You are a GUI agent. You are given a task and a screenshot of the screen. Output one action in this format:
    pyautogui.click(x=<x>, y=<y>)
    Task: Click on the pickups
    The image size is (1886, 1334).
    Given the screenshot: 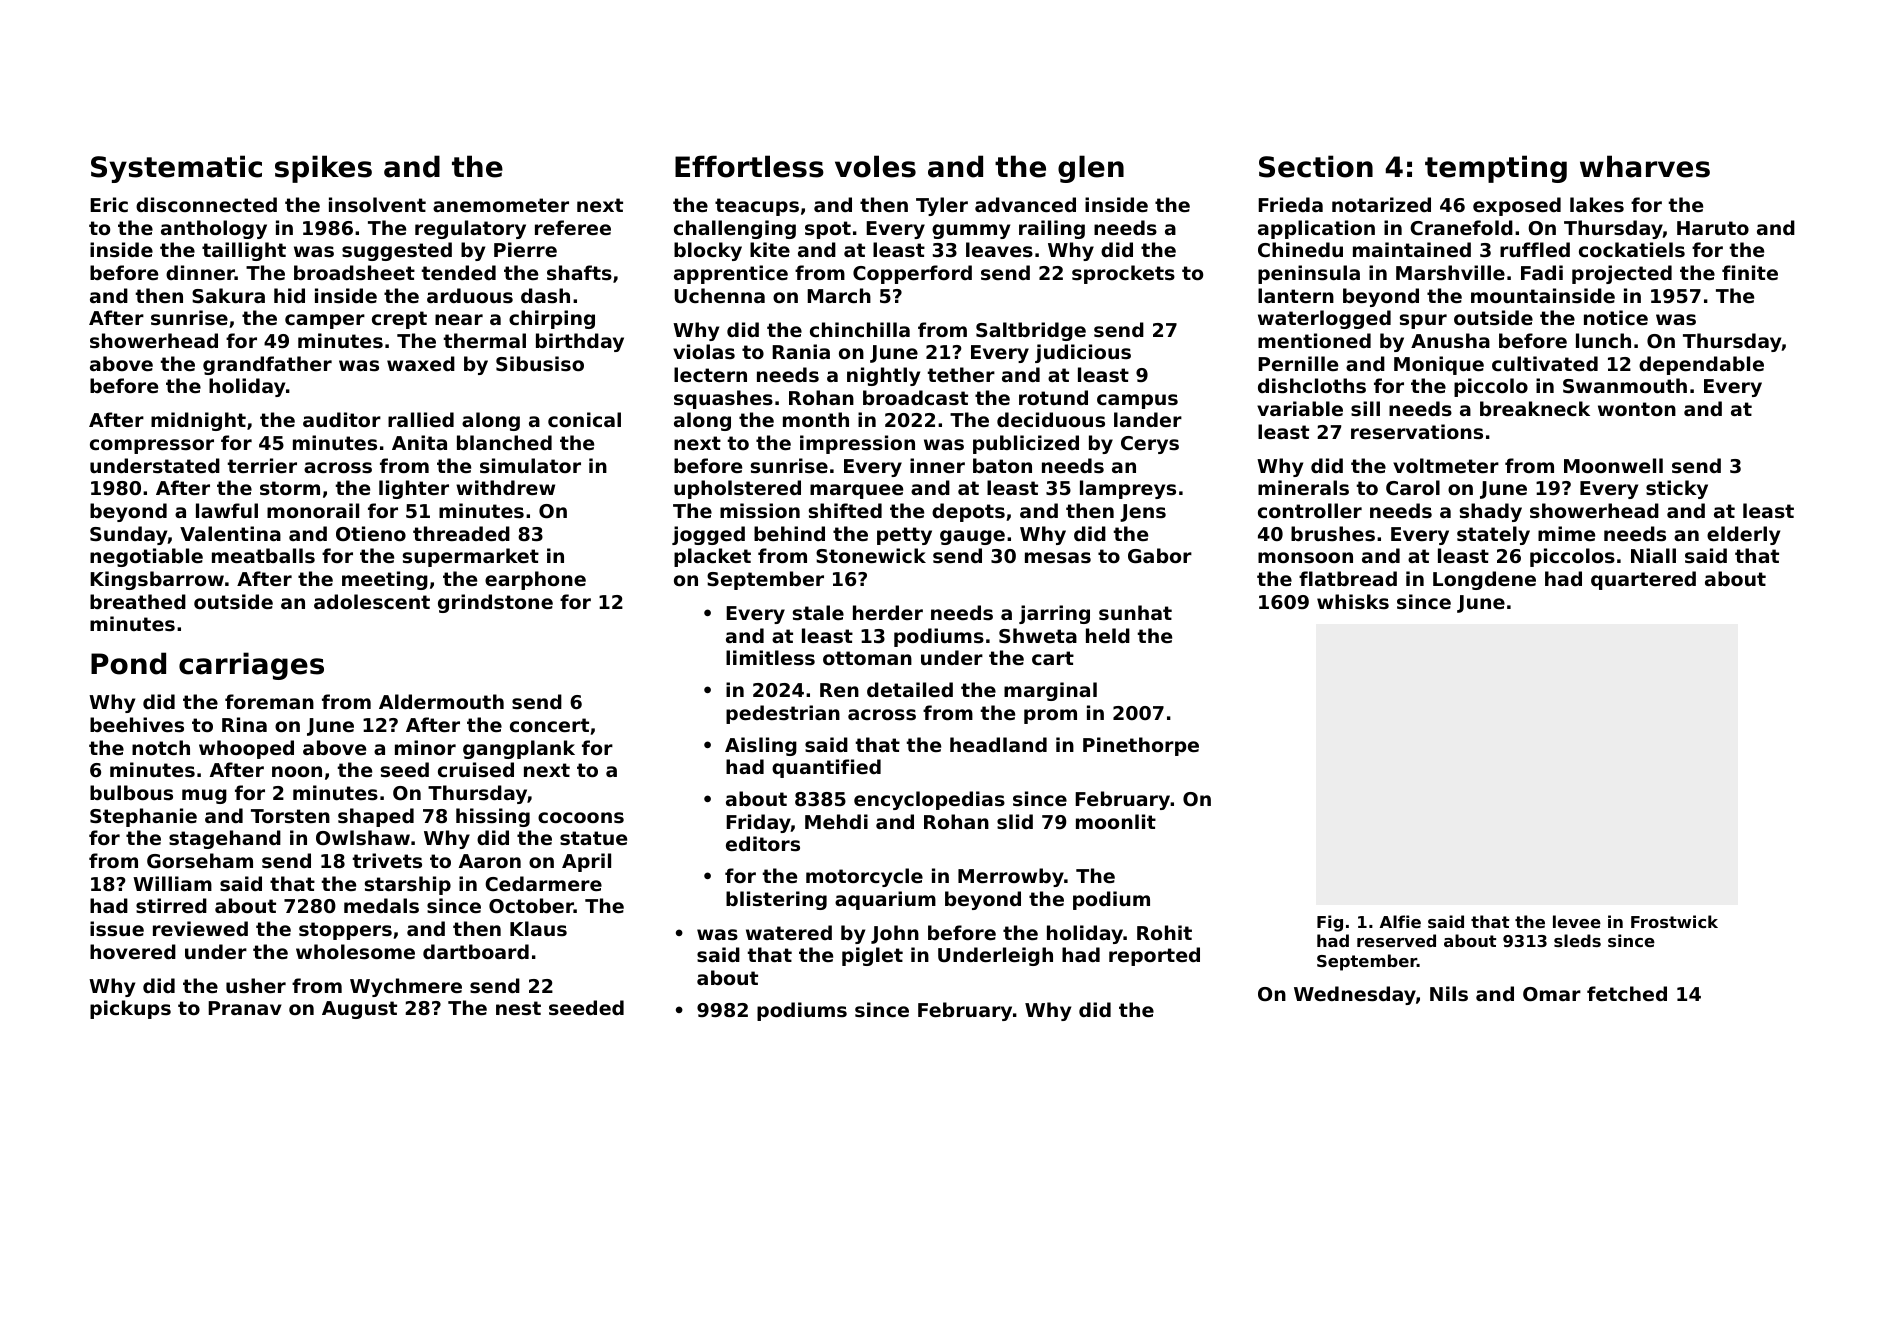 What is the action you would take?
    pyautogui.click(x=130, y=1009)
